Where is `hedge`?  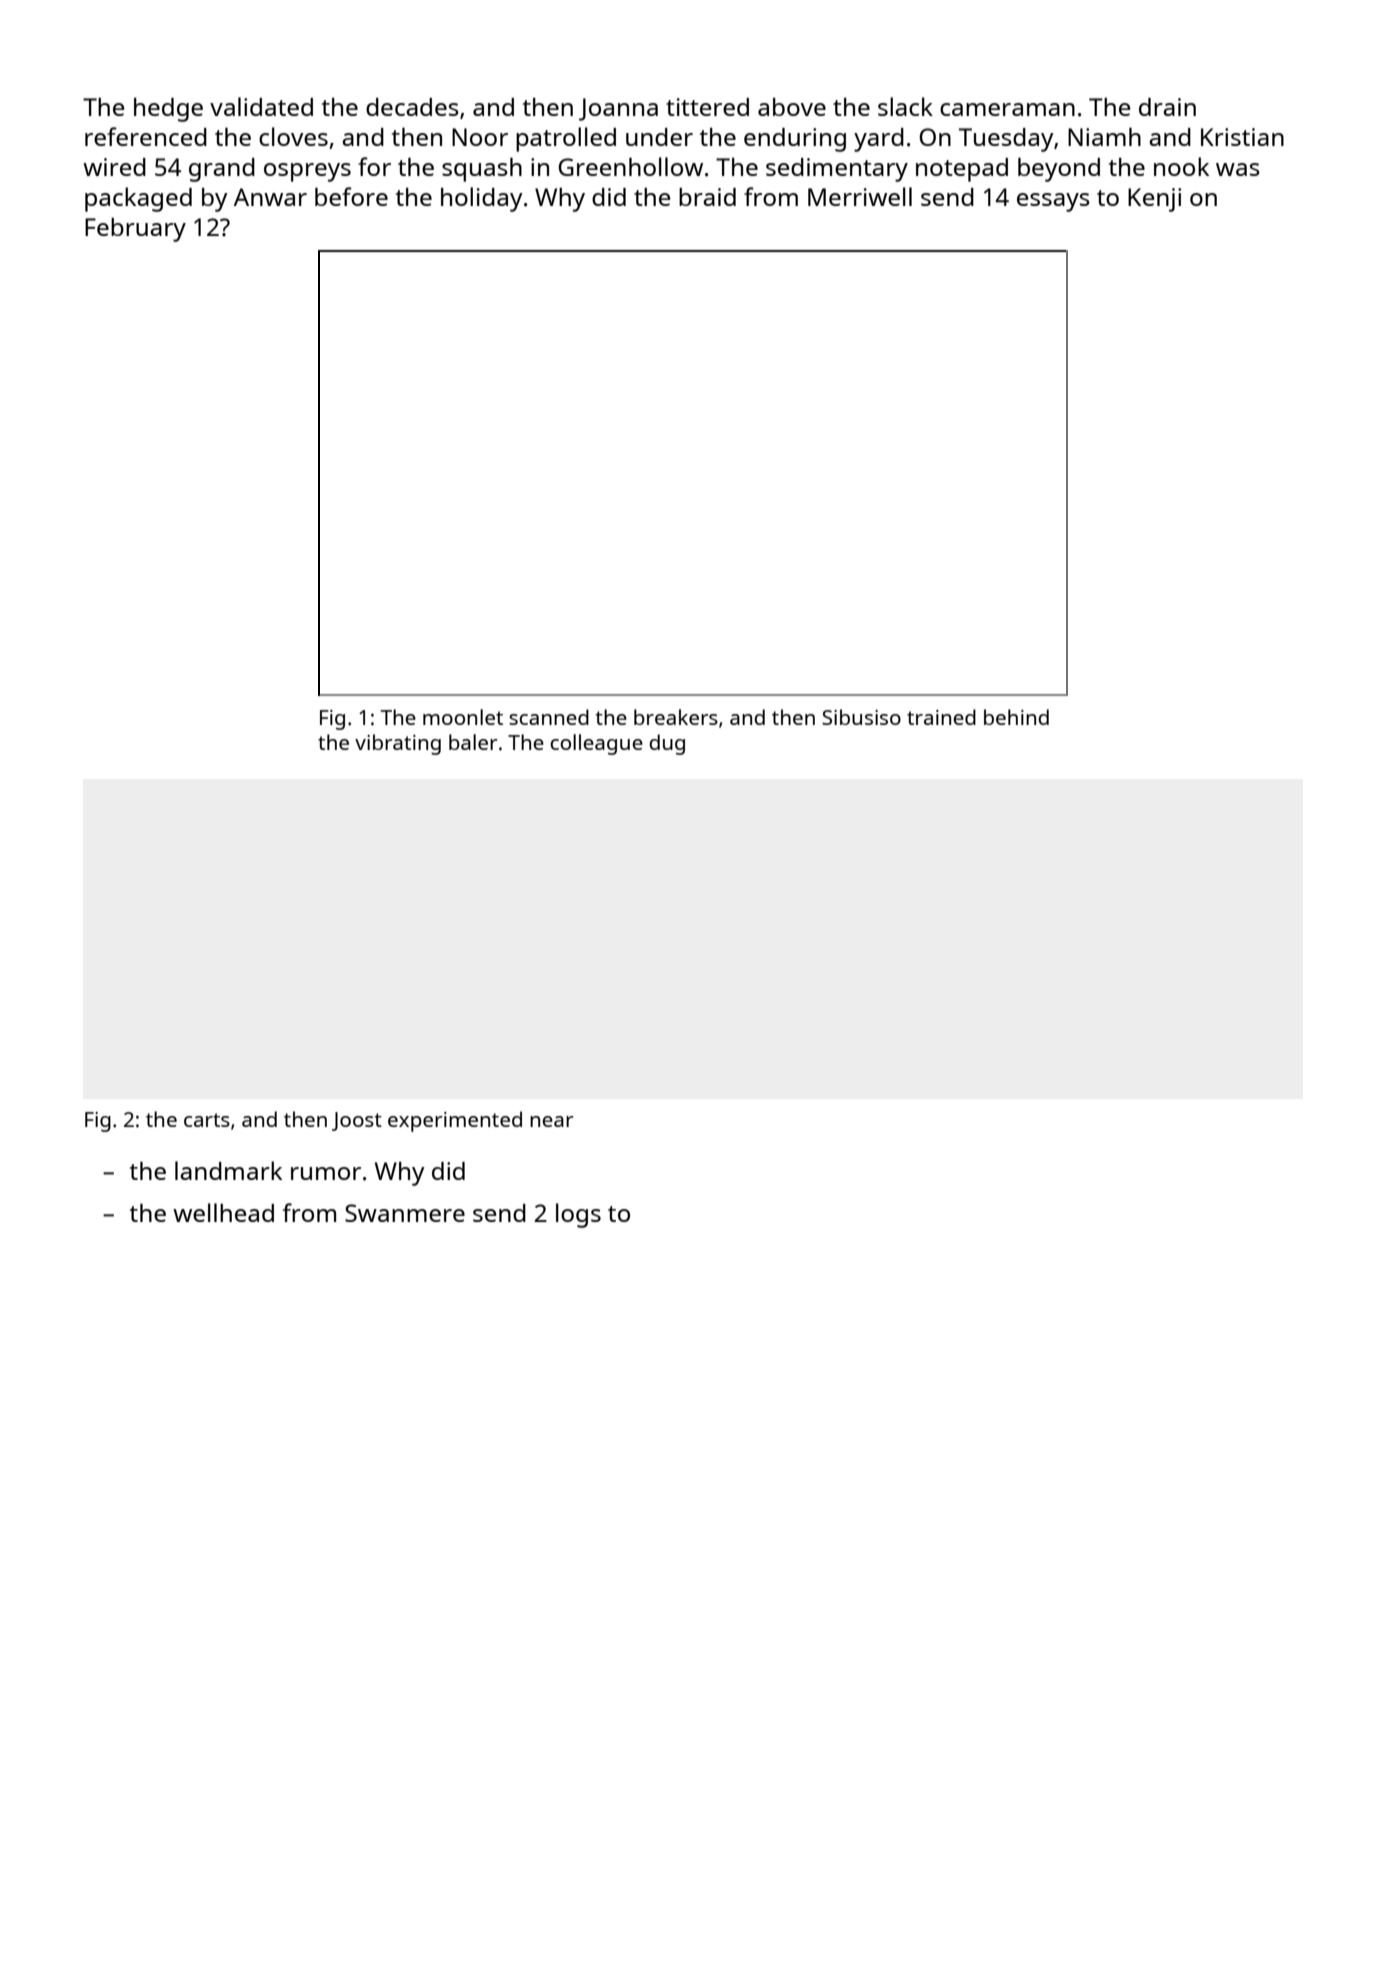
hedge is located at coordinates (168, 110).
